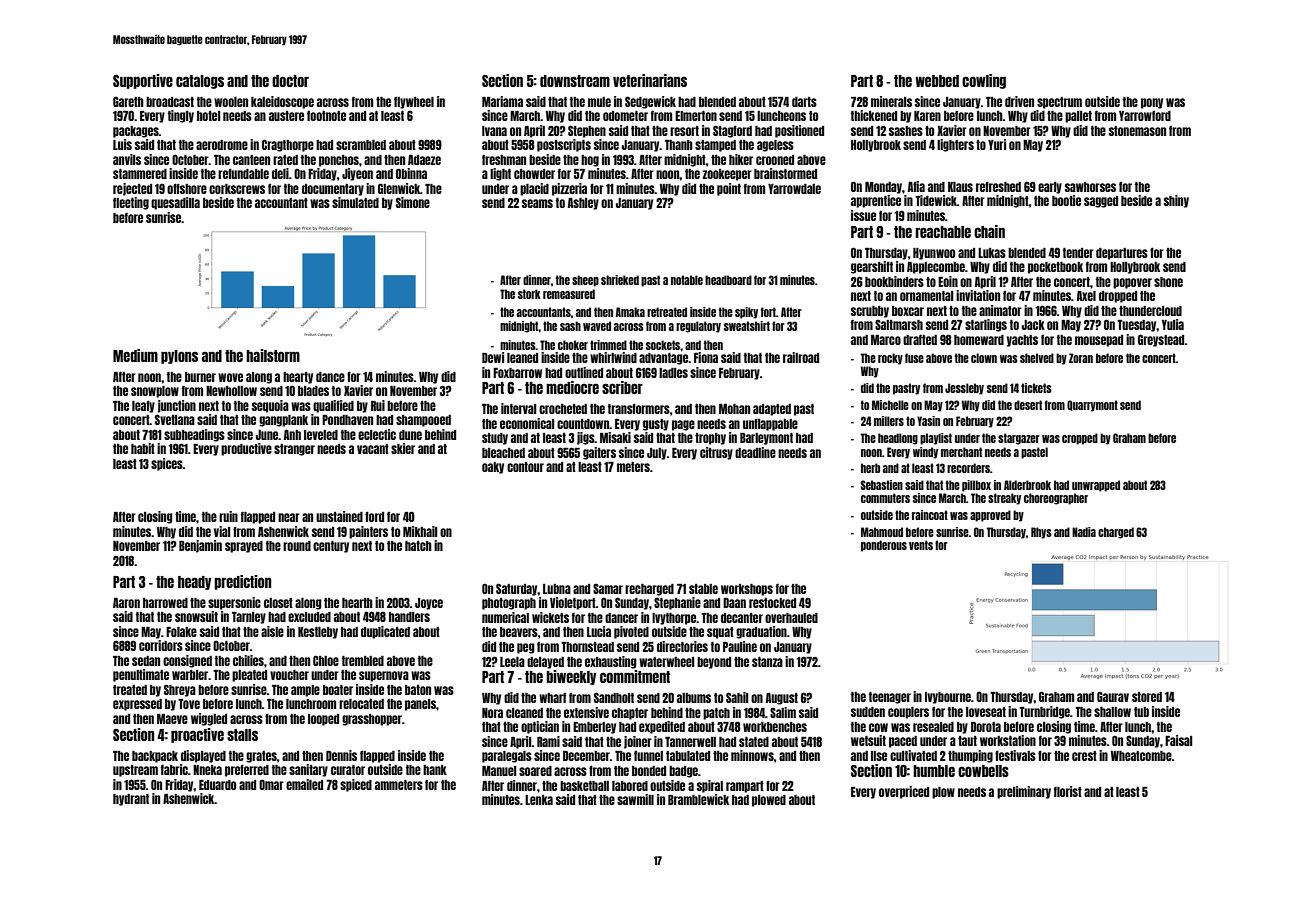 The height and width of the image is (924, 1308). Describe the element at coordinates (1141, 756) in the image. I see `Wheatcombe` at that location.
